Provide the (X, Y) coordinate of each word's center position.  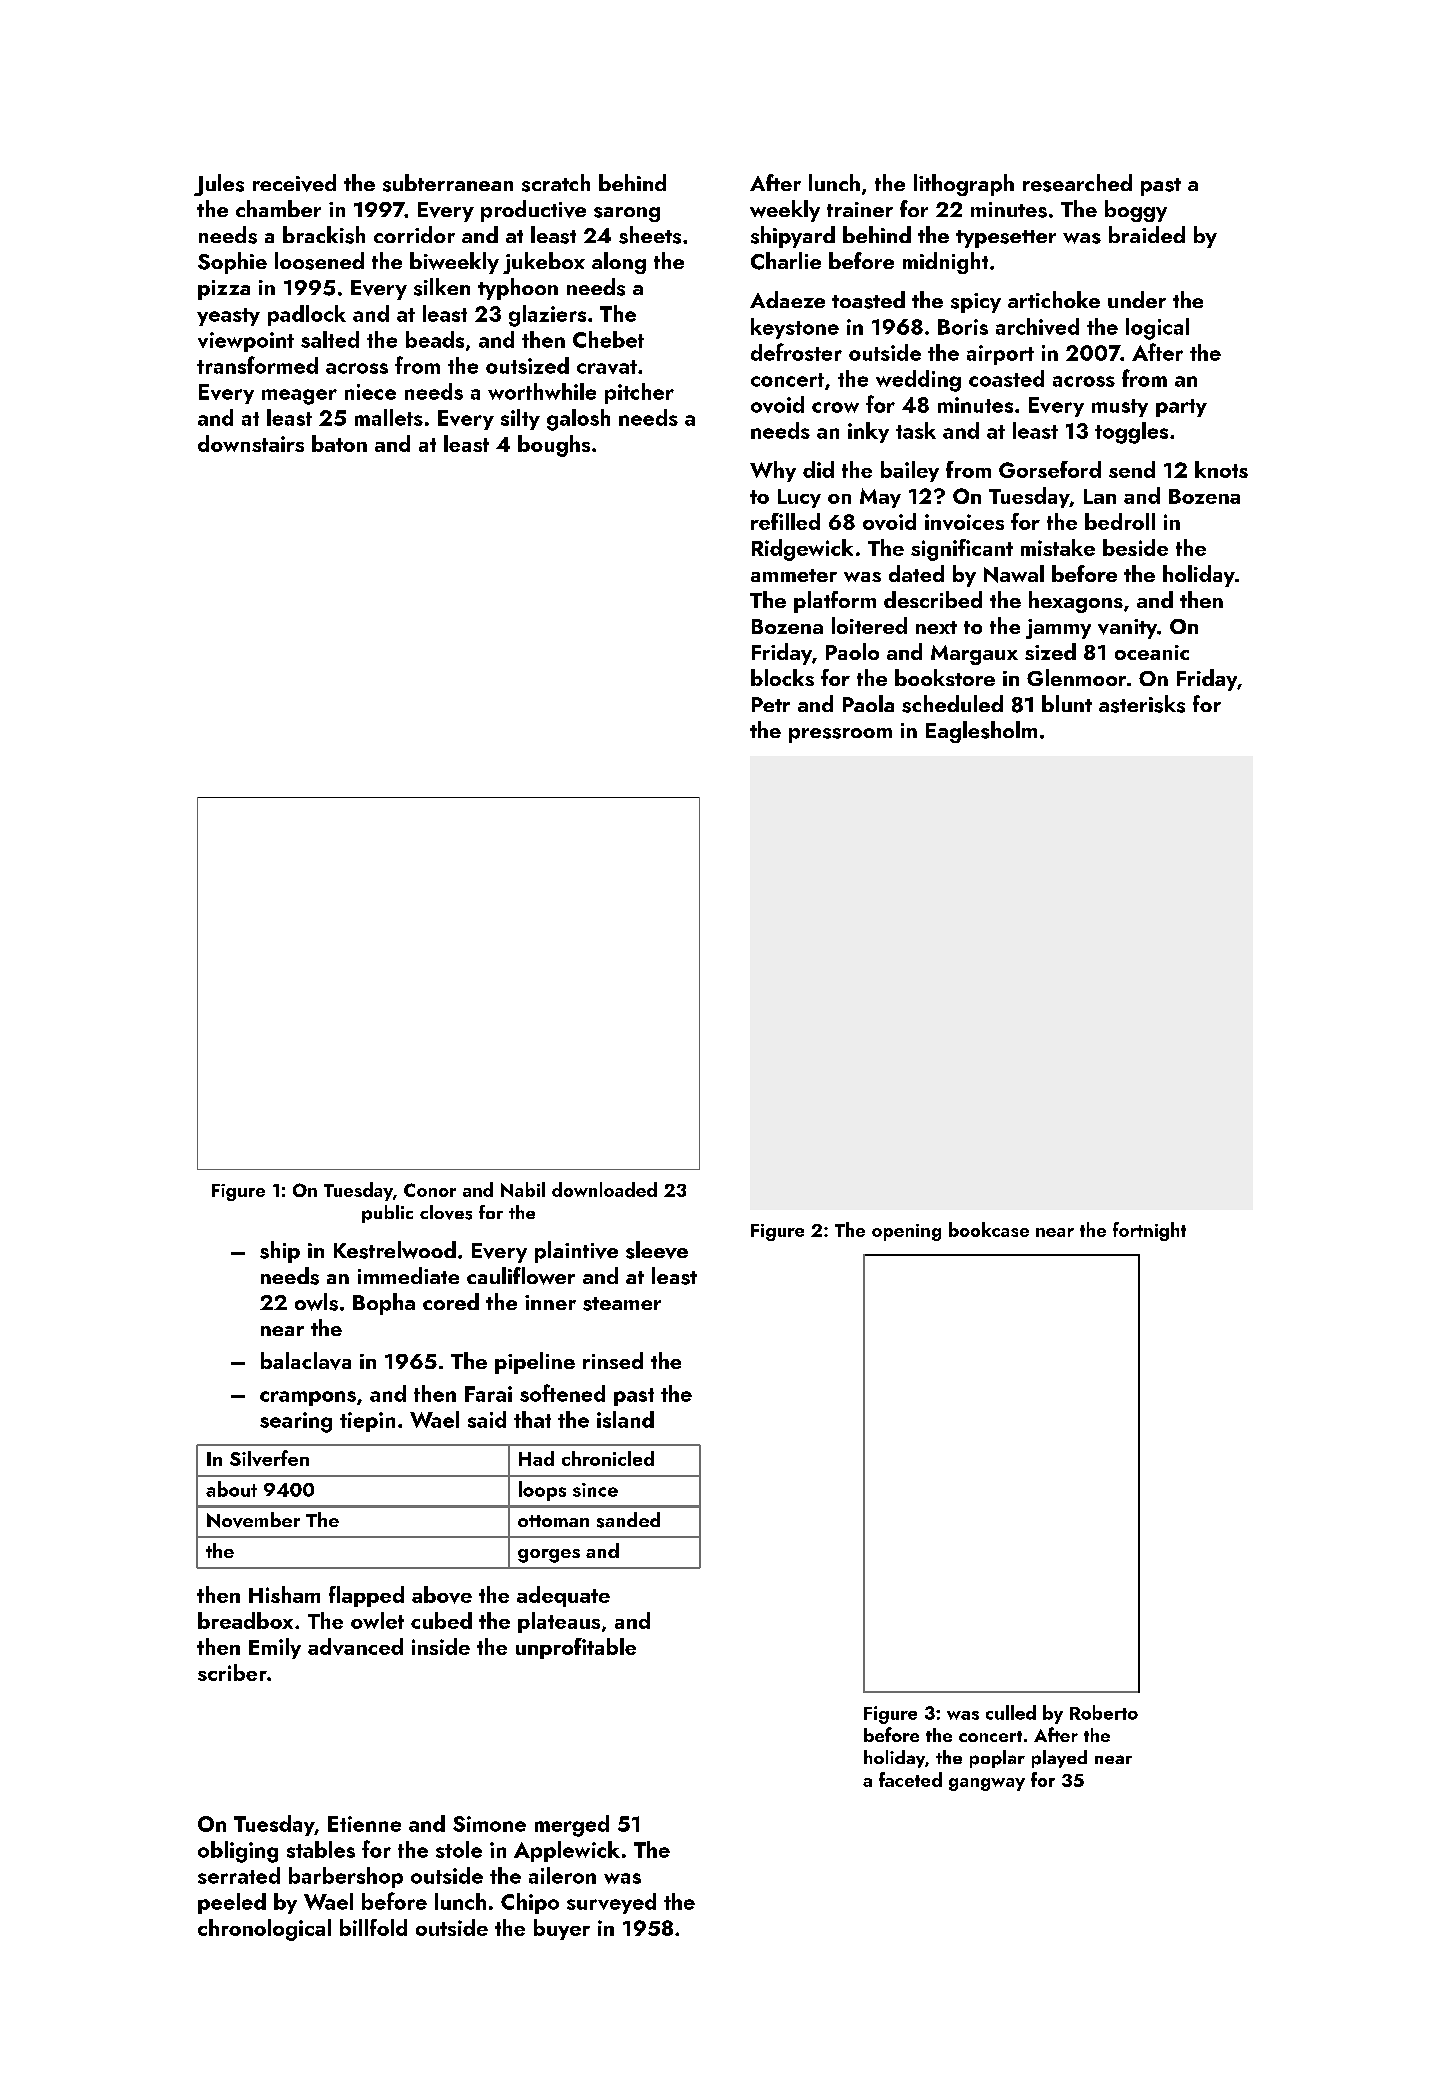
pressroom (840, 735)
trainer (860, 209)
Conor (430, 1190)
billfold (373, 1927)
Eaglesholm (981, 732)
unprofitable (576, 1648)
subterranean (448, 183)
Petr (771, 704)
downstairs (251, 443)
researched (1077, 183)
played (1059, 1759)
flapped (366, 1596)
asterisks (1142, 704)
